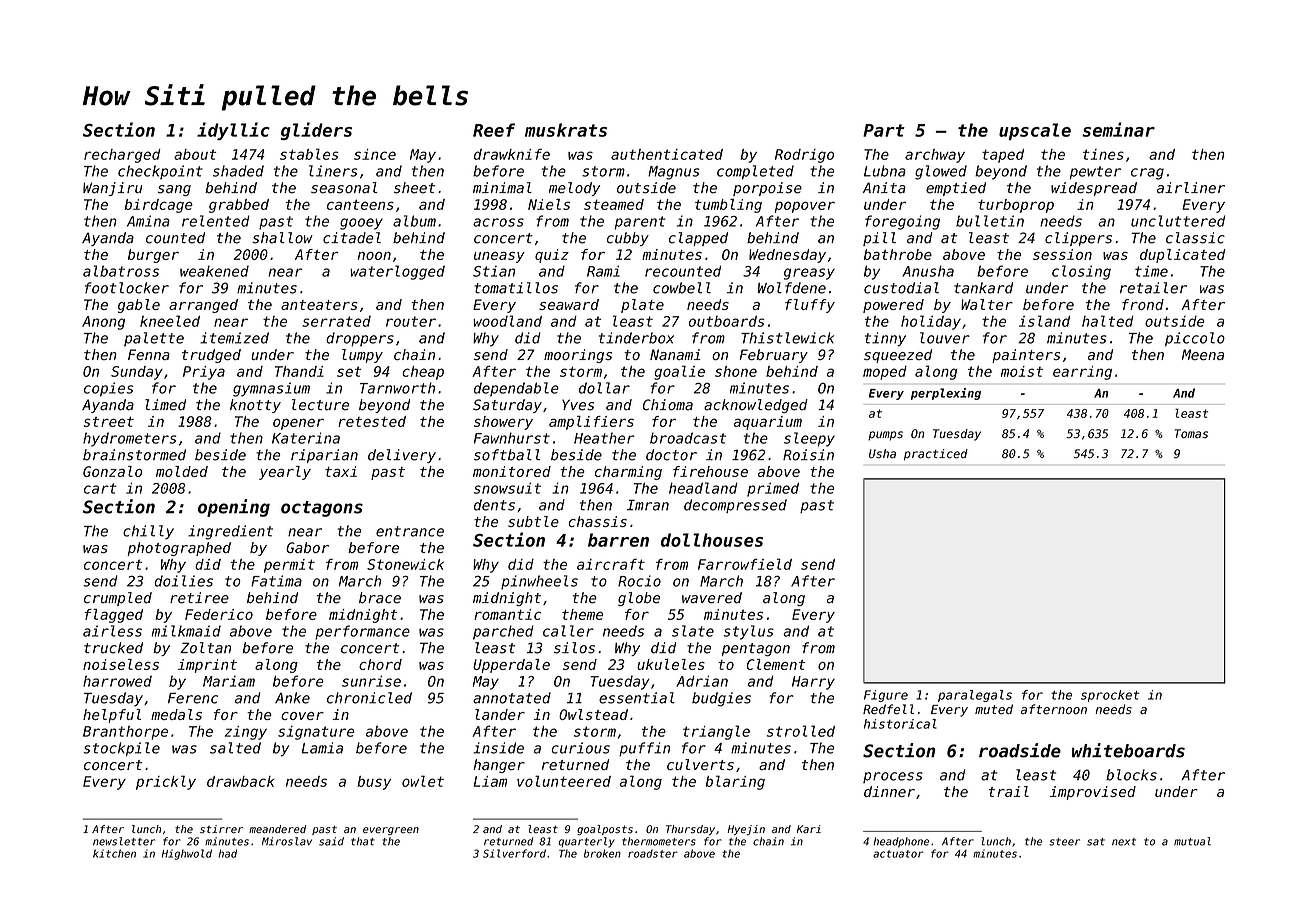 This screenshot has height=924, width=1308. I want to click on muskrats, so click(566, 130).
